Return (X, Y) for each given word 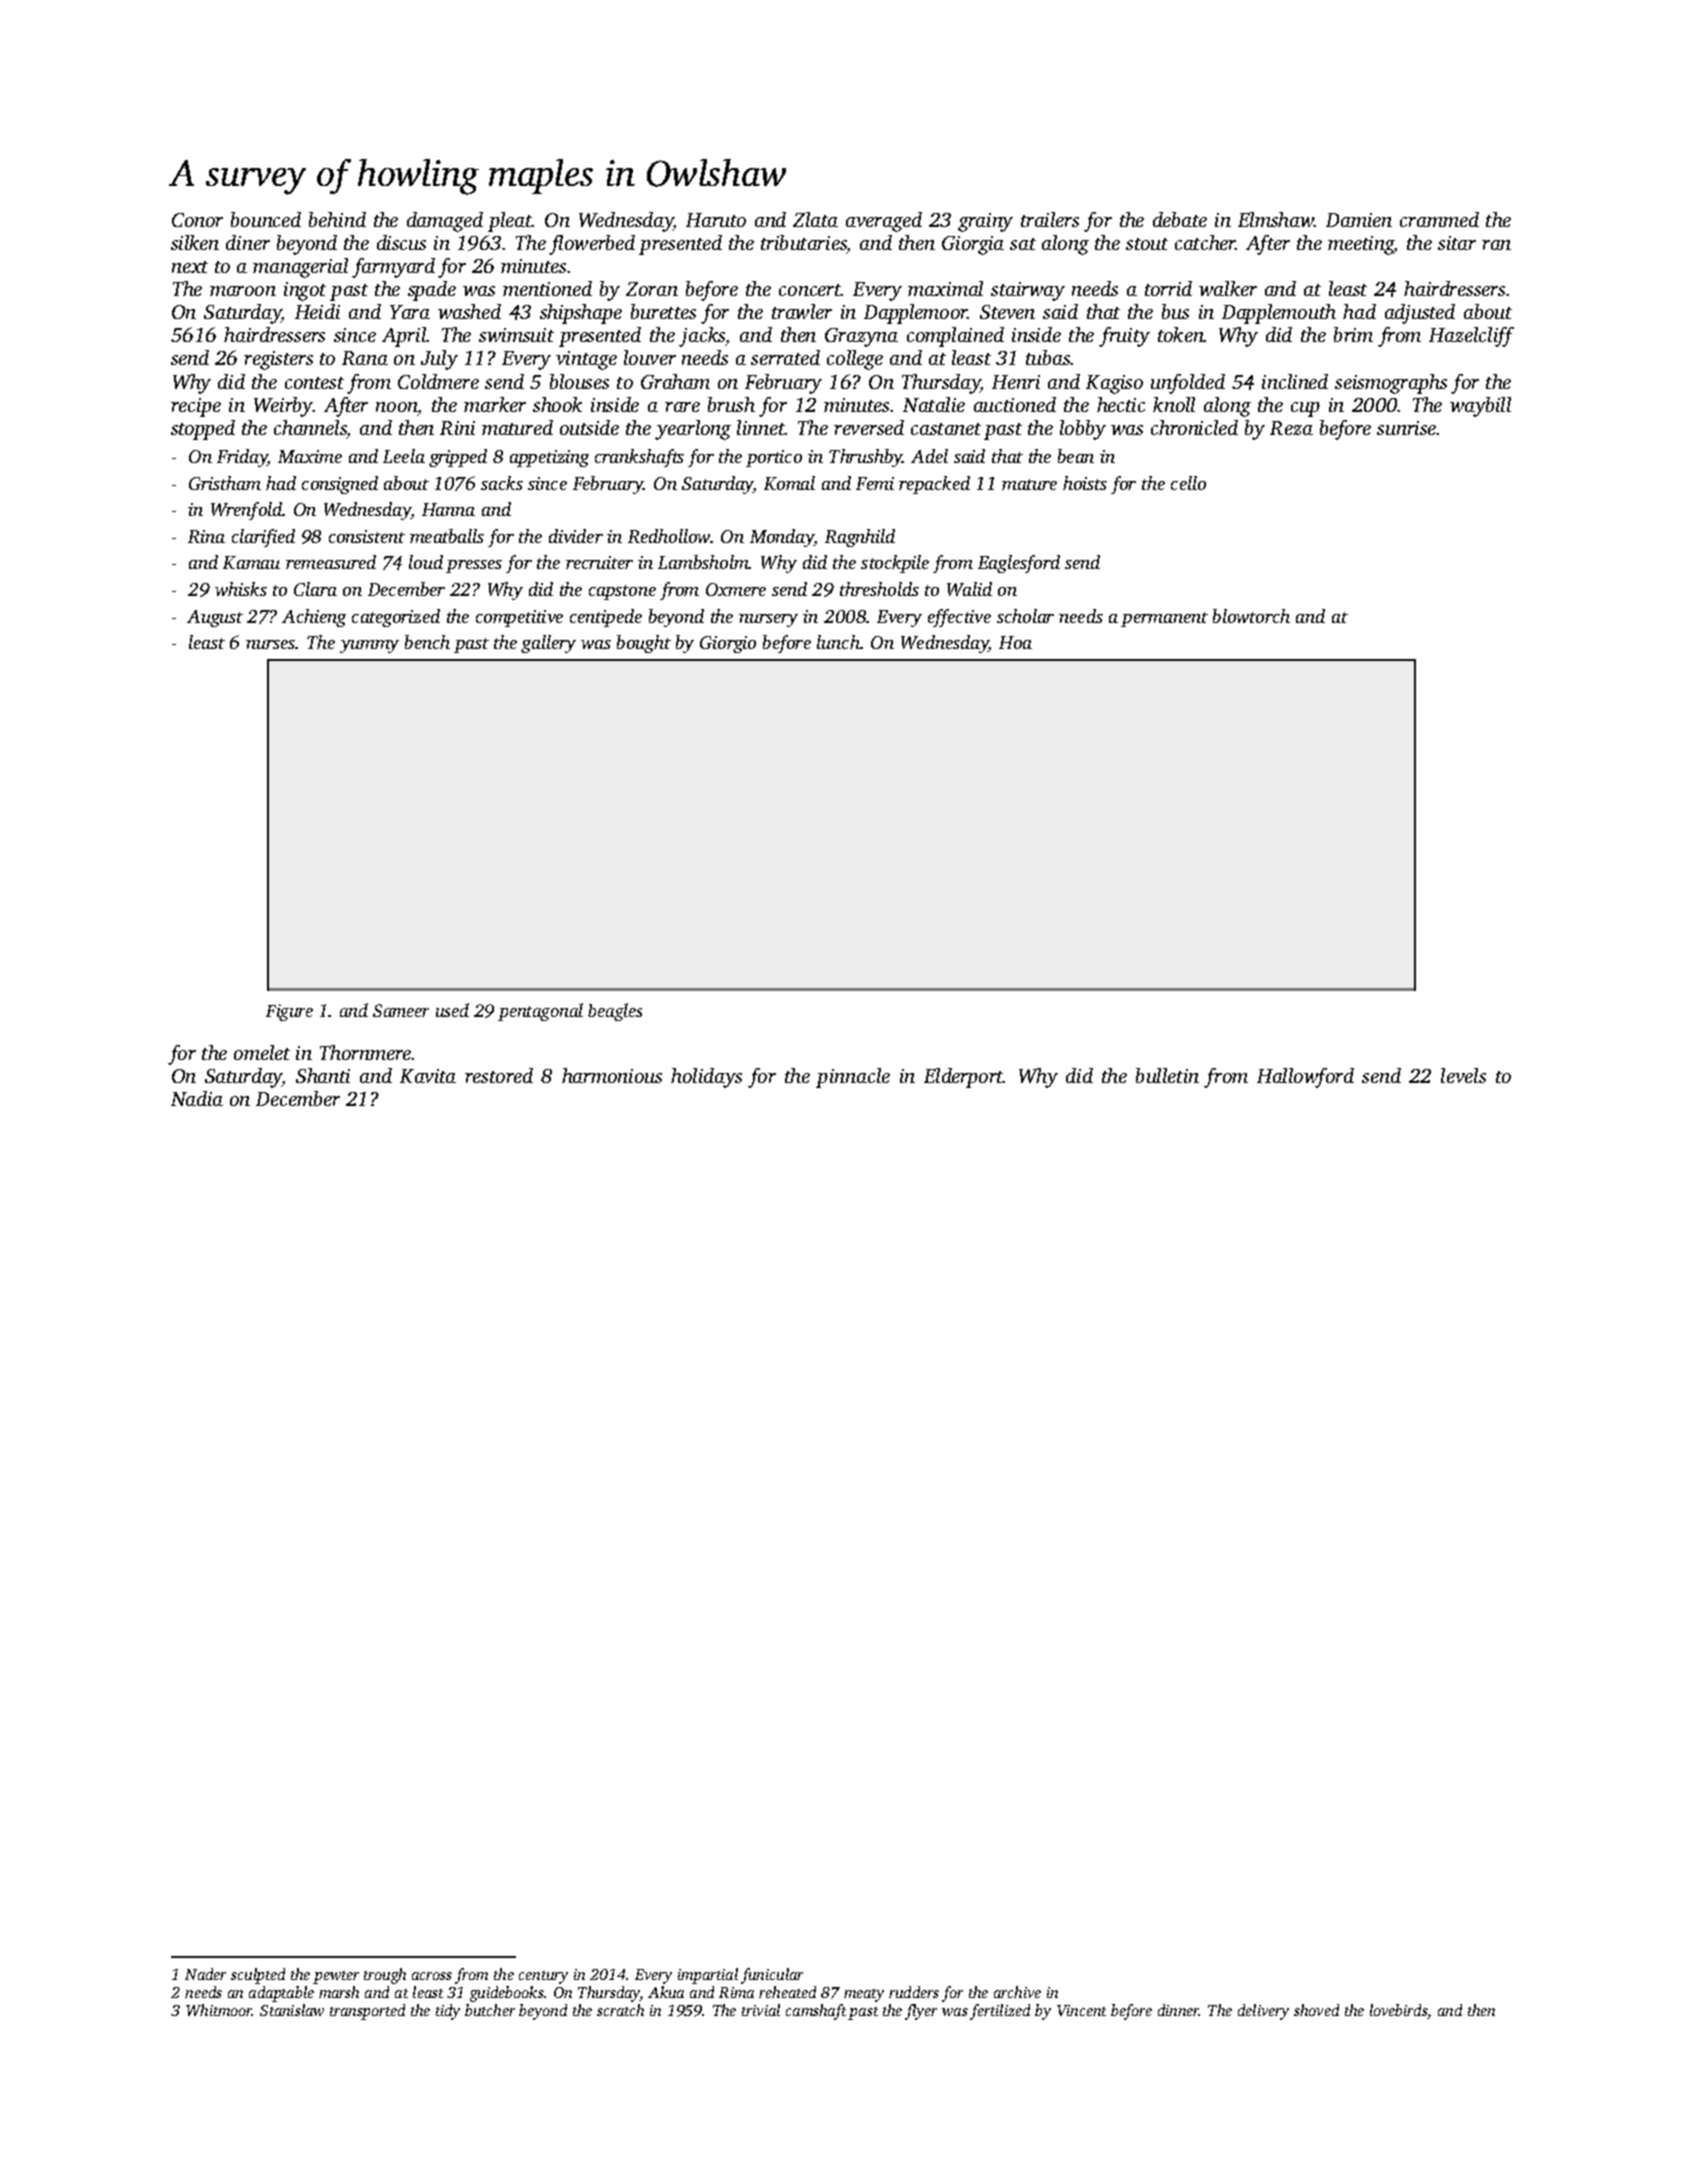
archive (1017, 1992)
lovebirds (1399, 2011)
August (215, 618)
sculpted (258, 1976)
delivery (1263, 2012)
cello (1188, 483)
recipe (196, 407)
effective (959, 618)
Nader (205, 1974)
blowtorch (1251, 616)
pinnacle (853, 1078)
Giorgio (728, 644)
